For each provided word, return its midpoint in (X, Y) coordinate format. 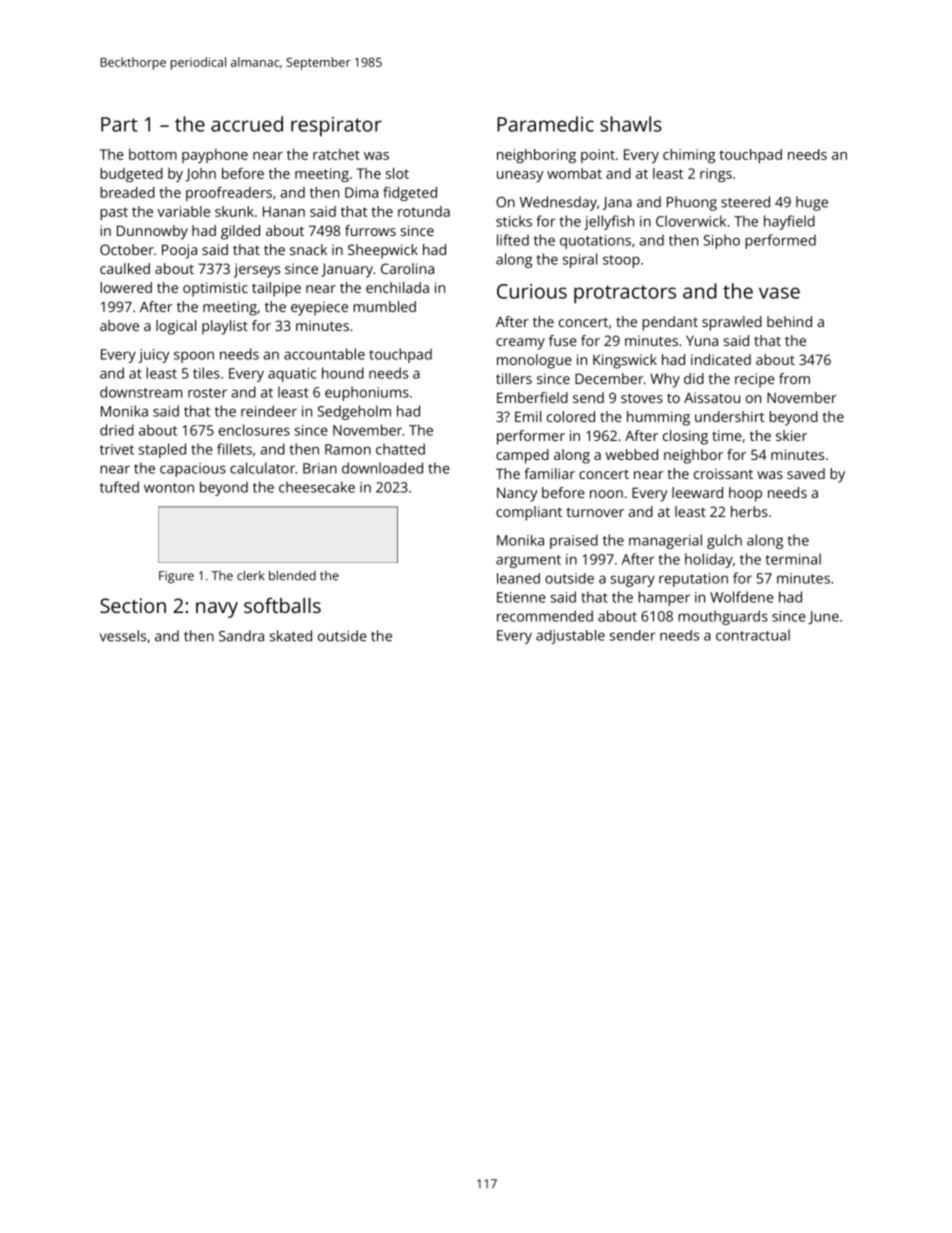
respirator (336, 127)
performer (531, 437)
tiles (206, 373)
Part (119, 124)
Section (133, 605)
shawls (631, 124)
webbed (632, 454)
